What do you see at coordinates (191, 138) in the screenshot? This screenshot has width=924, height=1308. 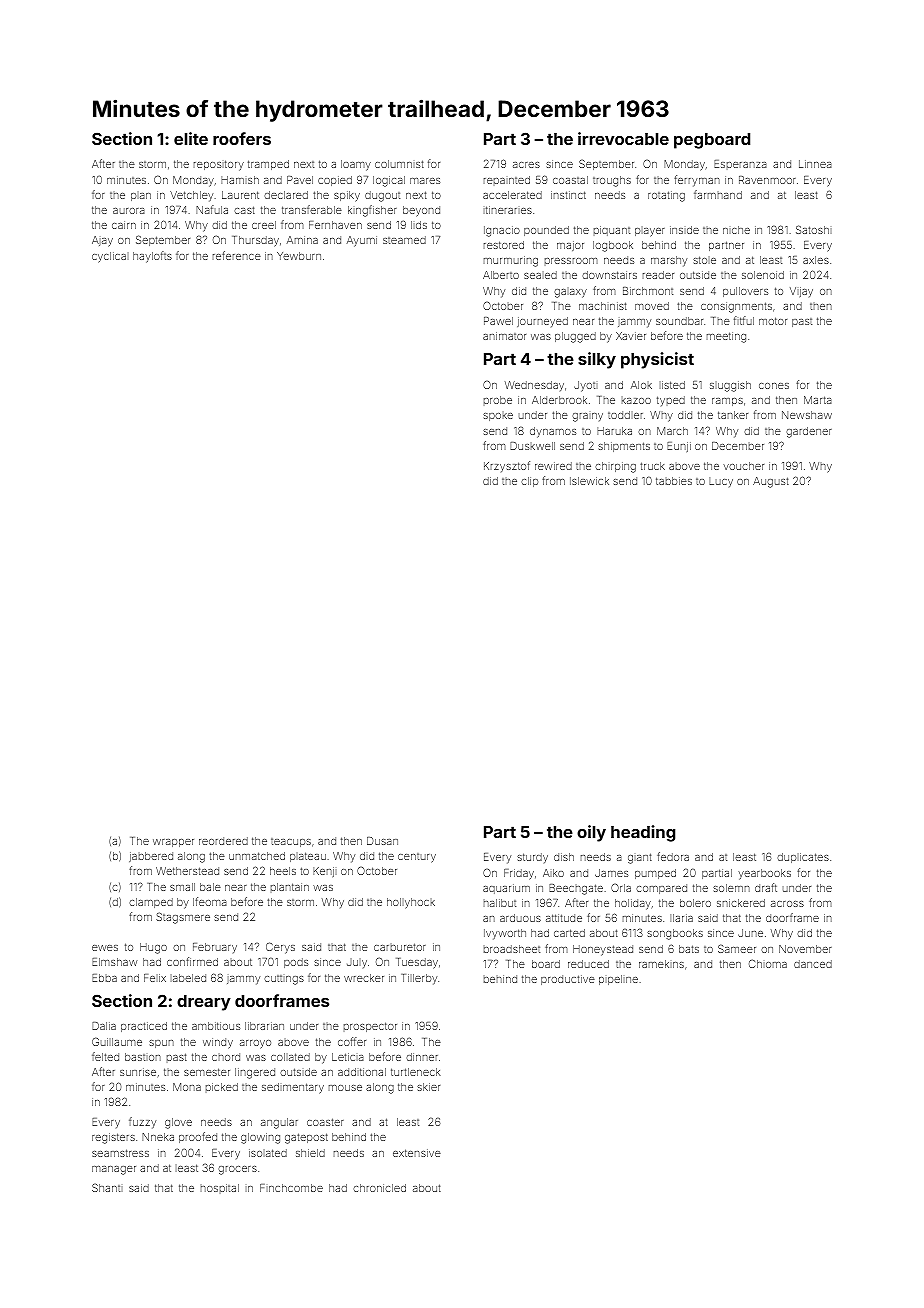 I see `elite` at bounding box center [191, 138].
